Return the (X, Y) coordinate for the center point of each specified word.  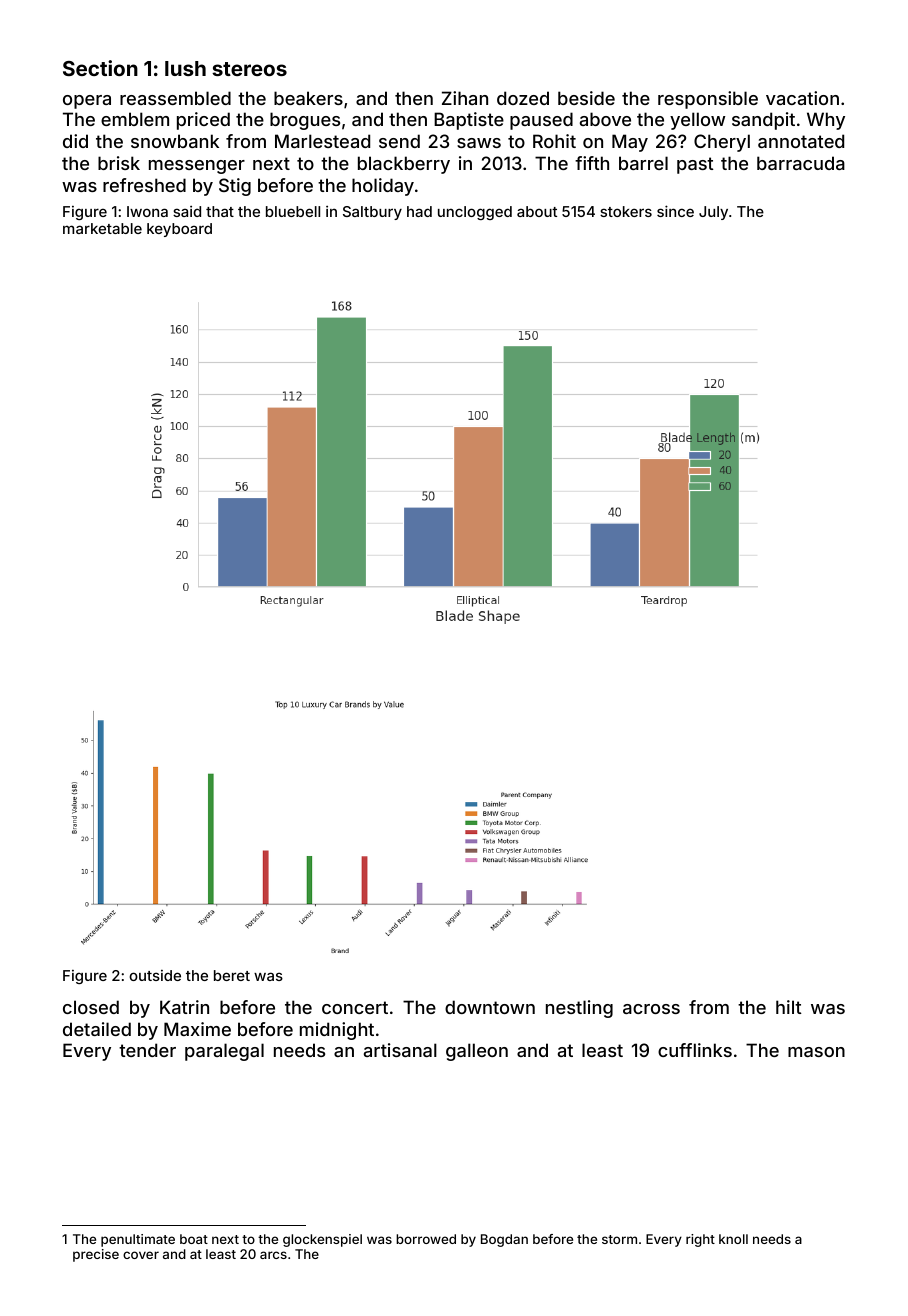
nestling (579, 1009)
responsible (708, 100)
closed (91, 1007)
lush (185, 68)
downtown (490, 1007)
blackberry (404, 165)
